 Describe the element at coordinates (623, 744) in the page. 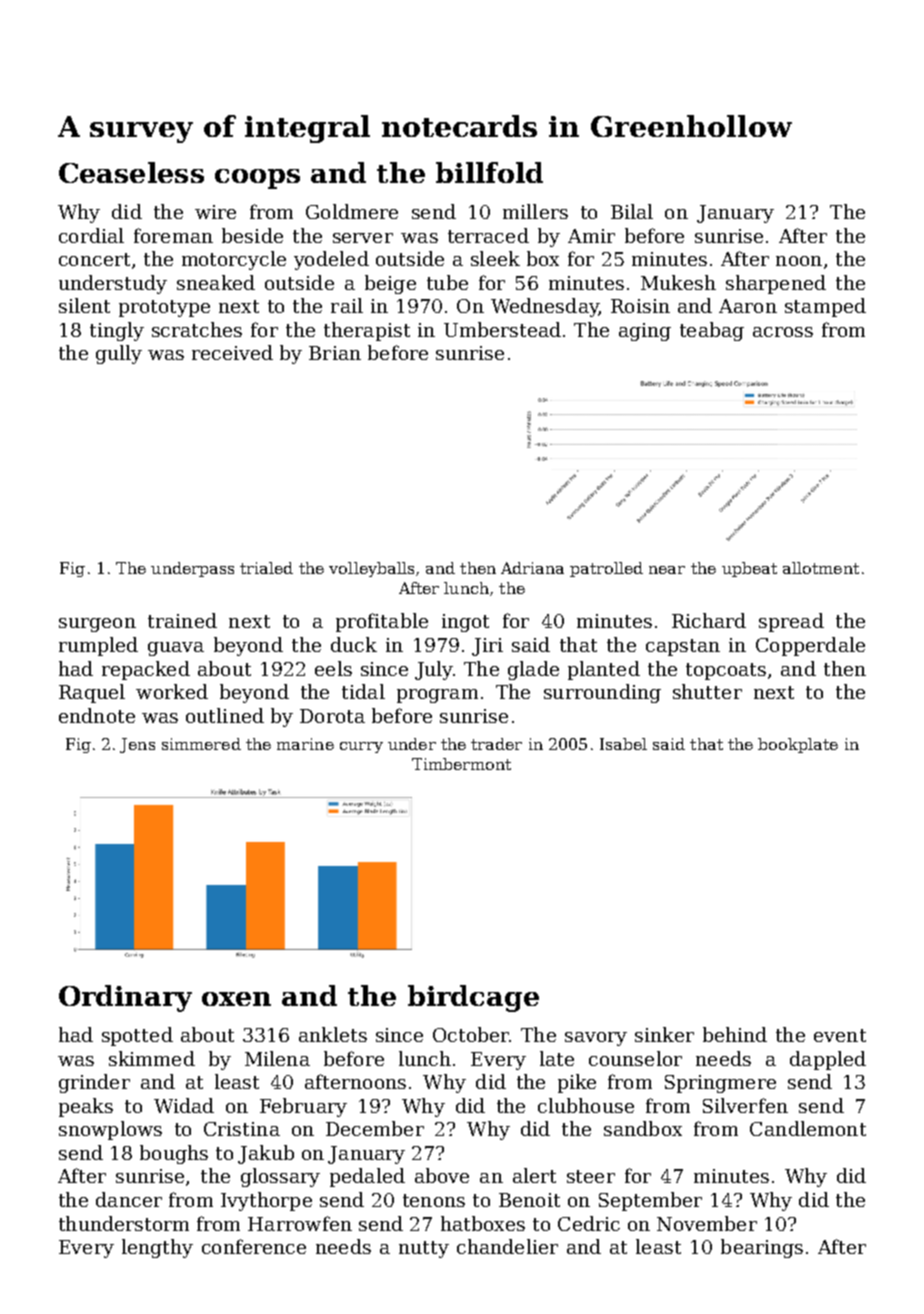

I see `Isabel` at that location.
